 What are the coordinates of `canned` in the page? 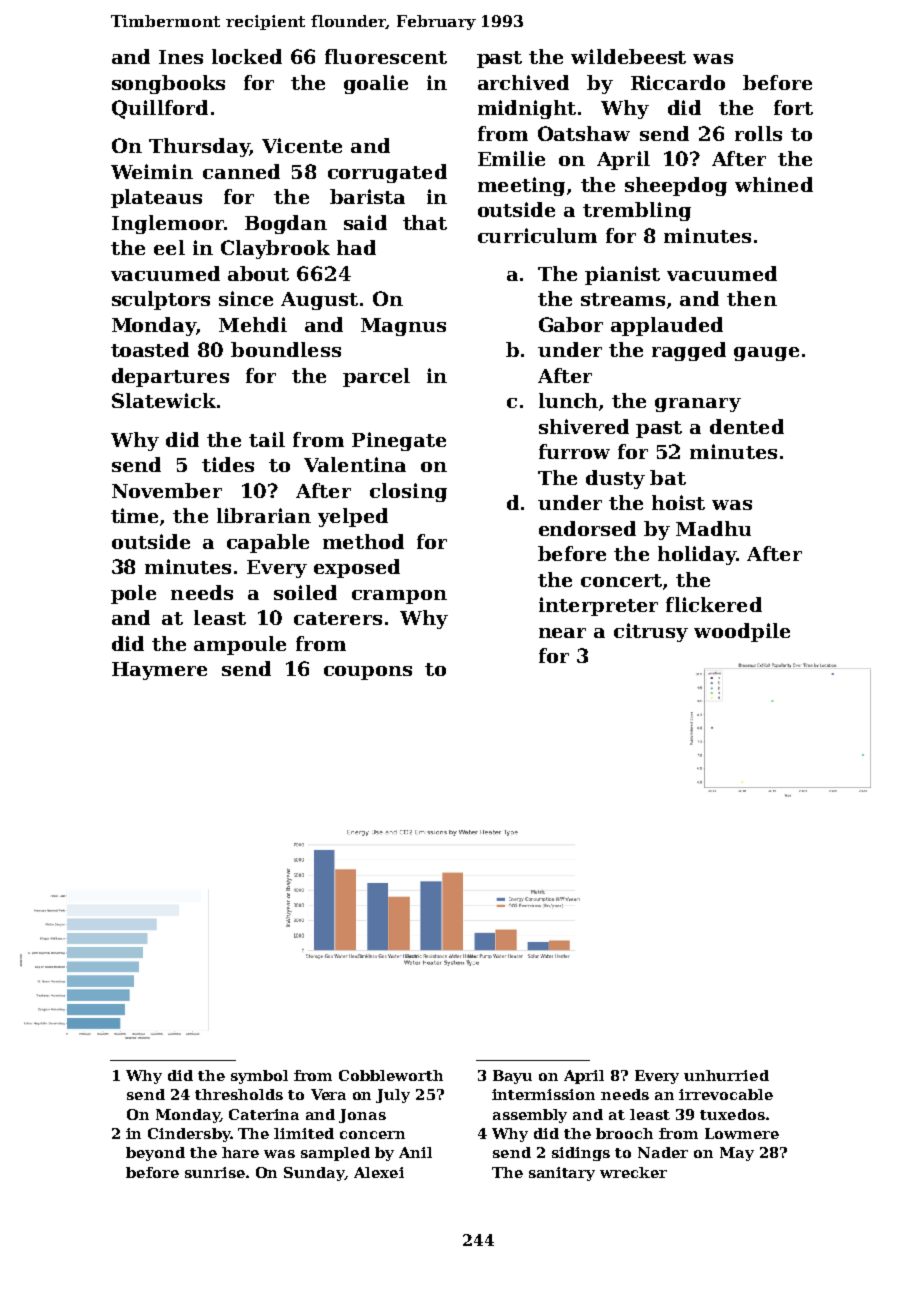 It's located at (241, 171).
